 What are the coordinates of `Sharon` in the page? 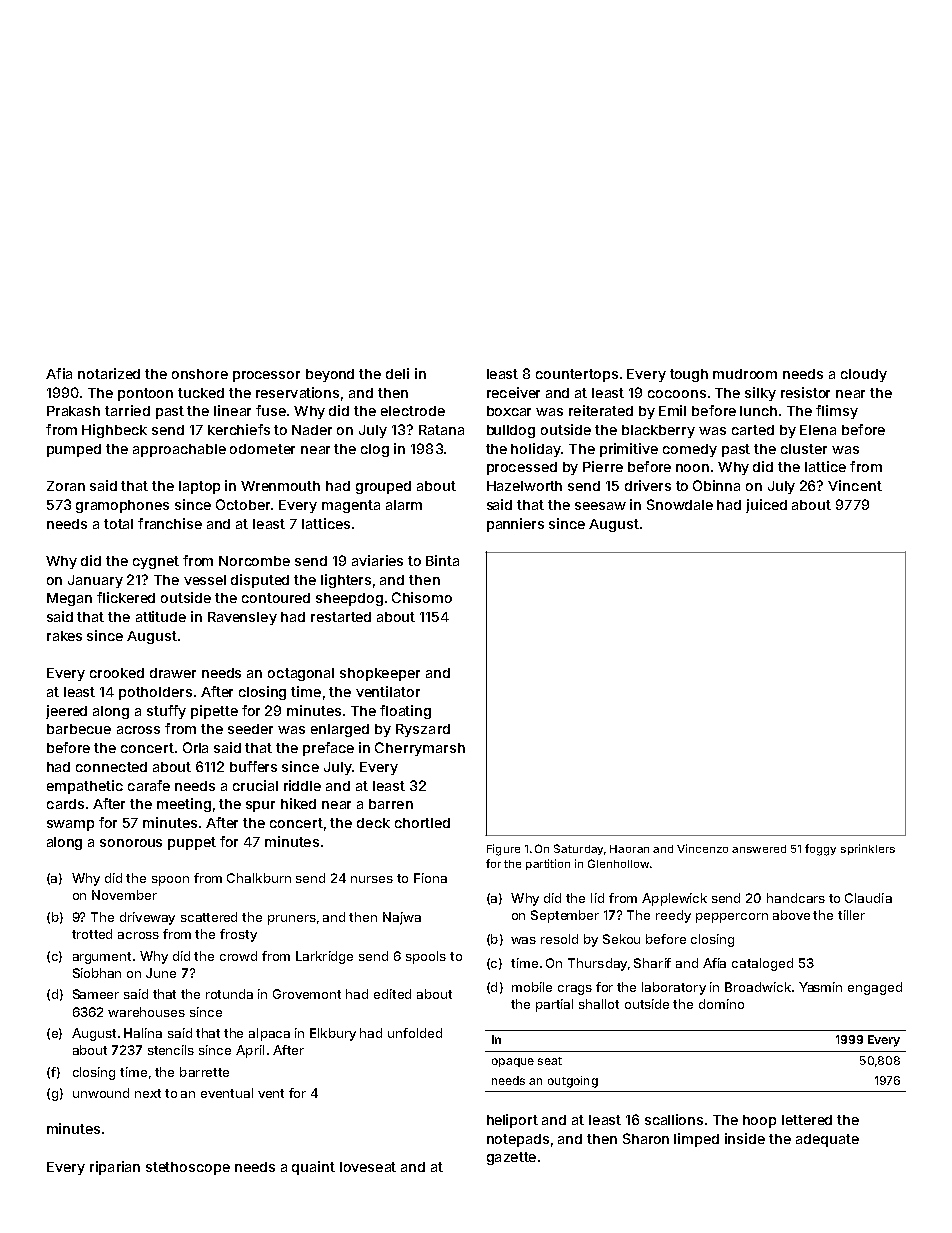 It's located at (646, 1138).
